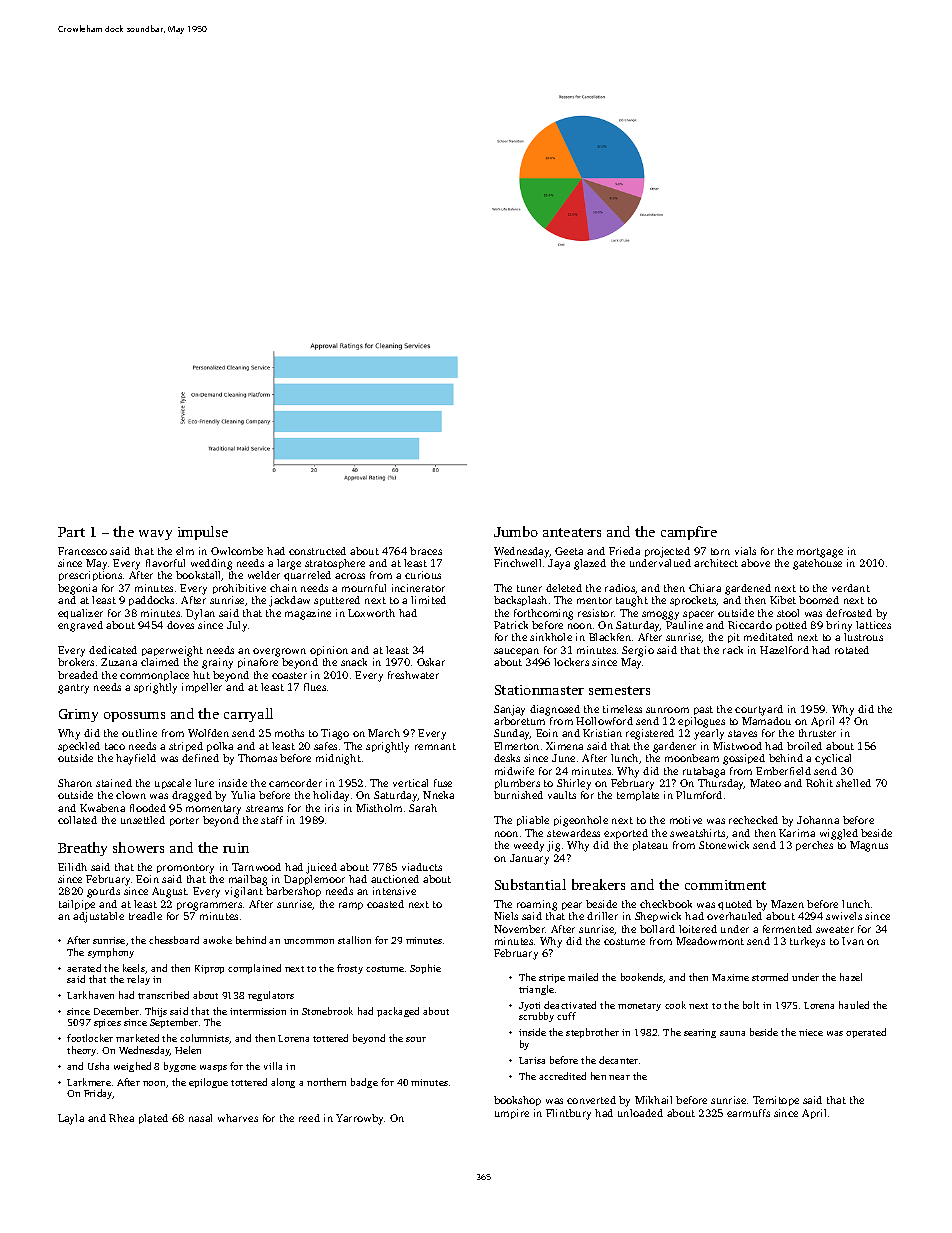  I want to click on weedy, so click(529, 846).
